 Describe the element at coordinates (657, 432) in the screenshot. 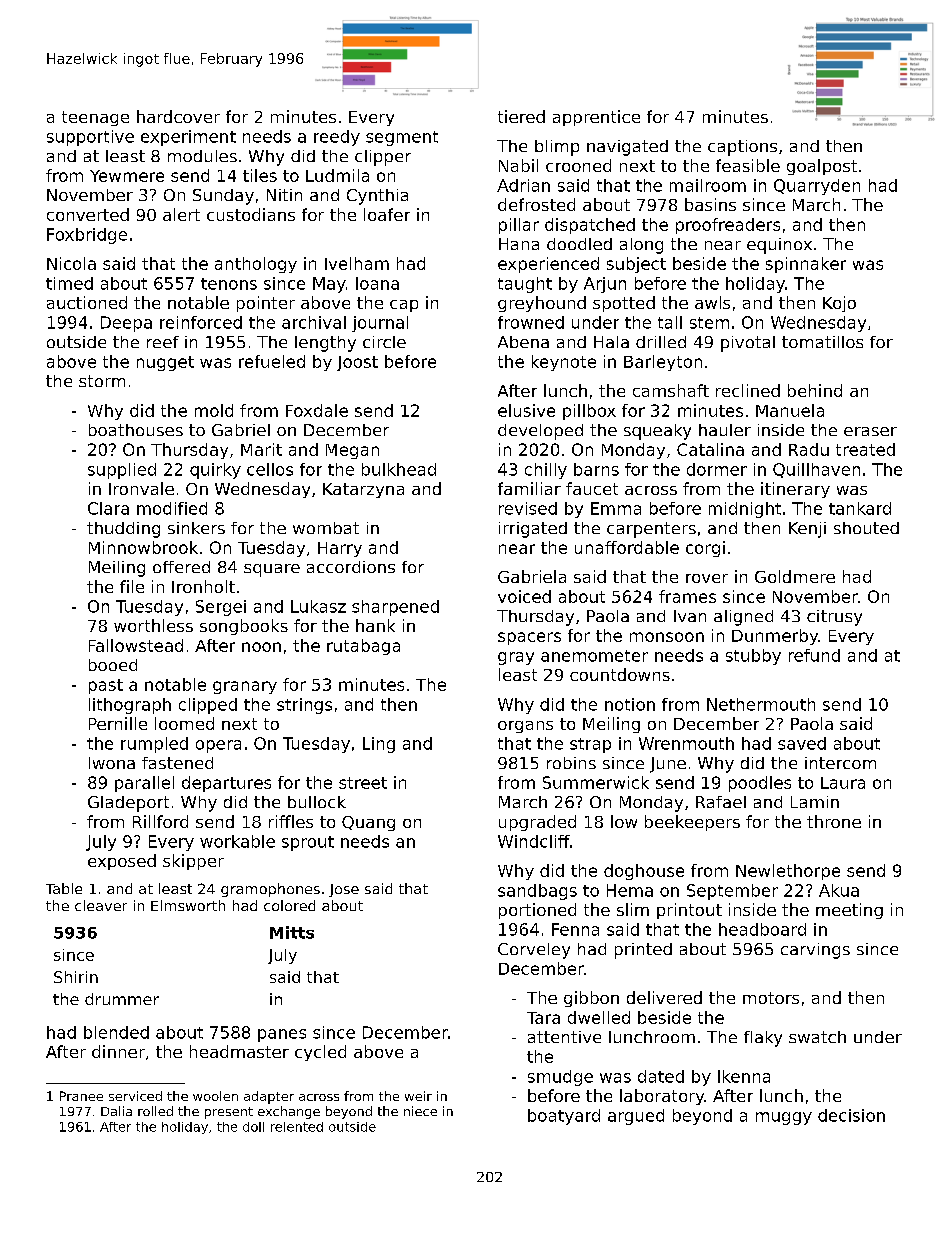

I see `squeaky` at that location.
